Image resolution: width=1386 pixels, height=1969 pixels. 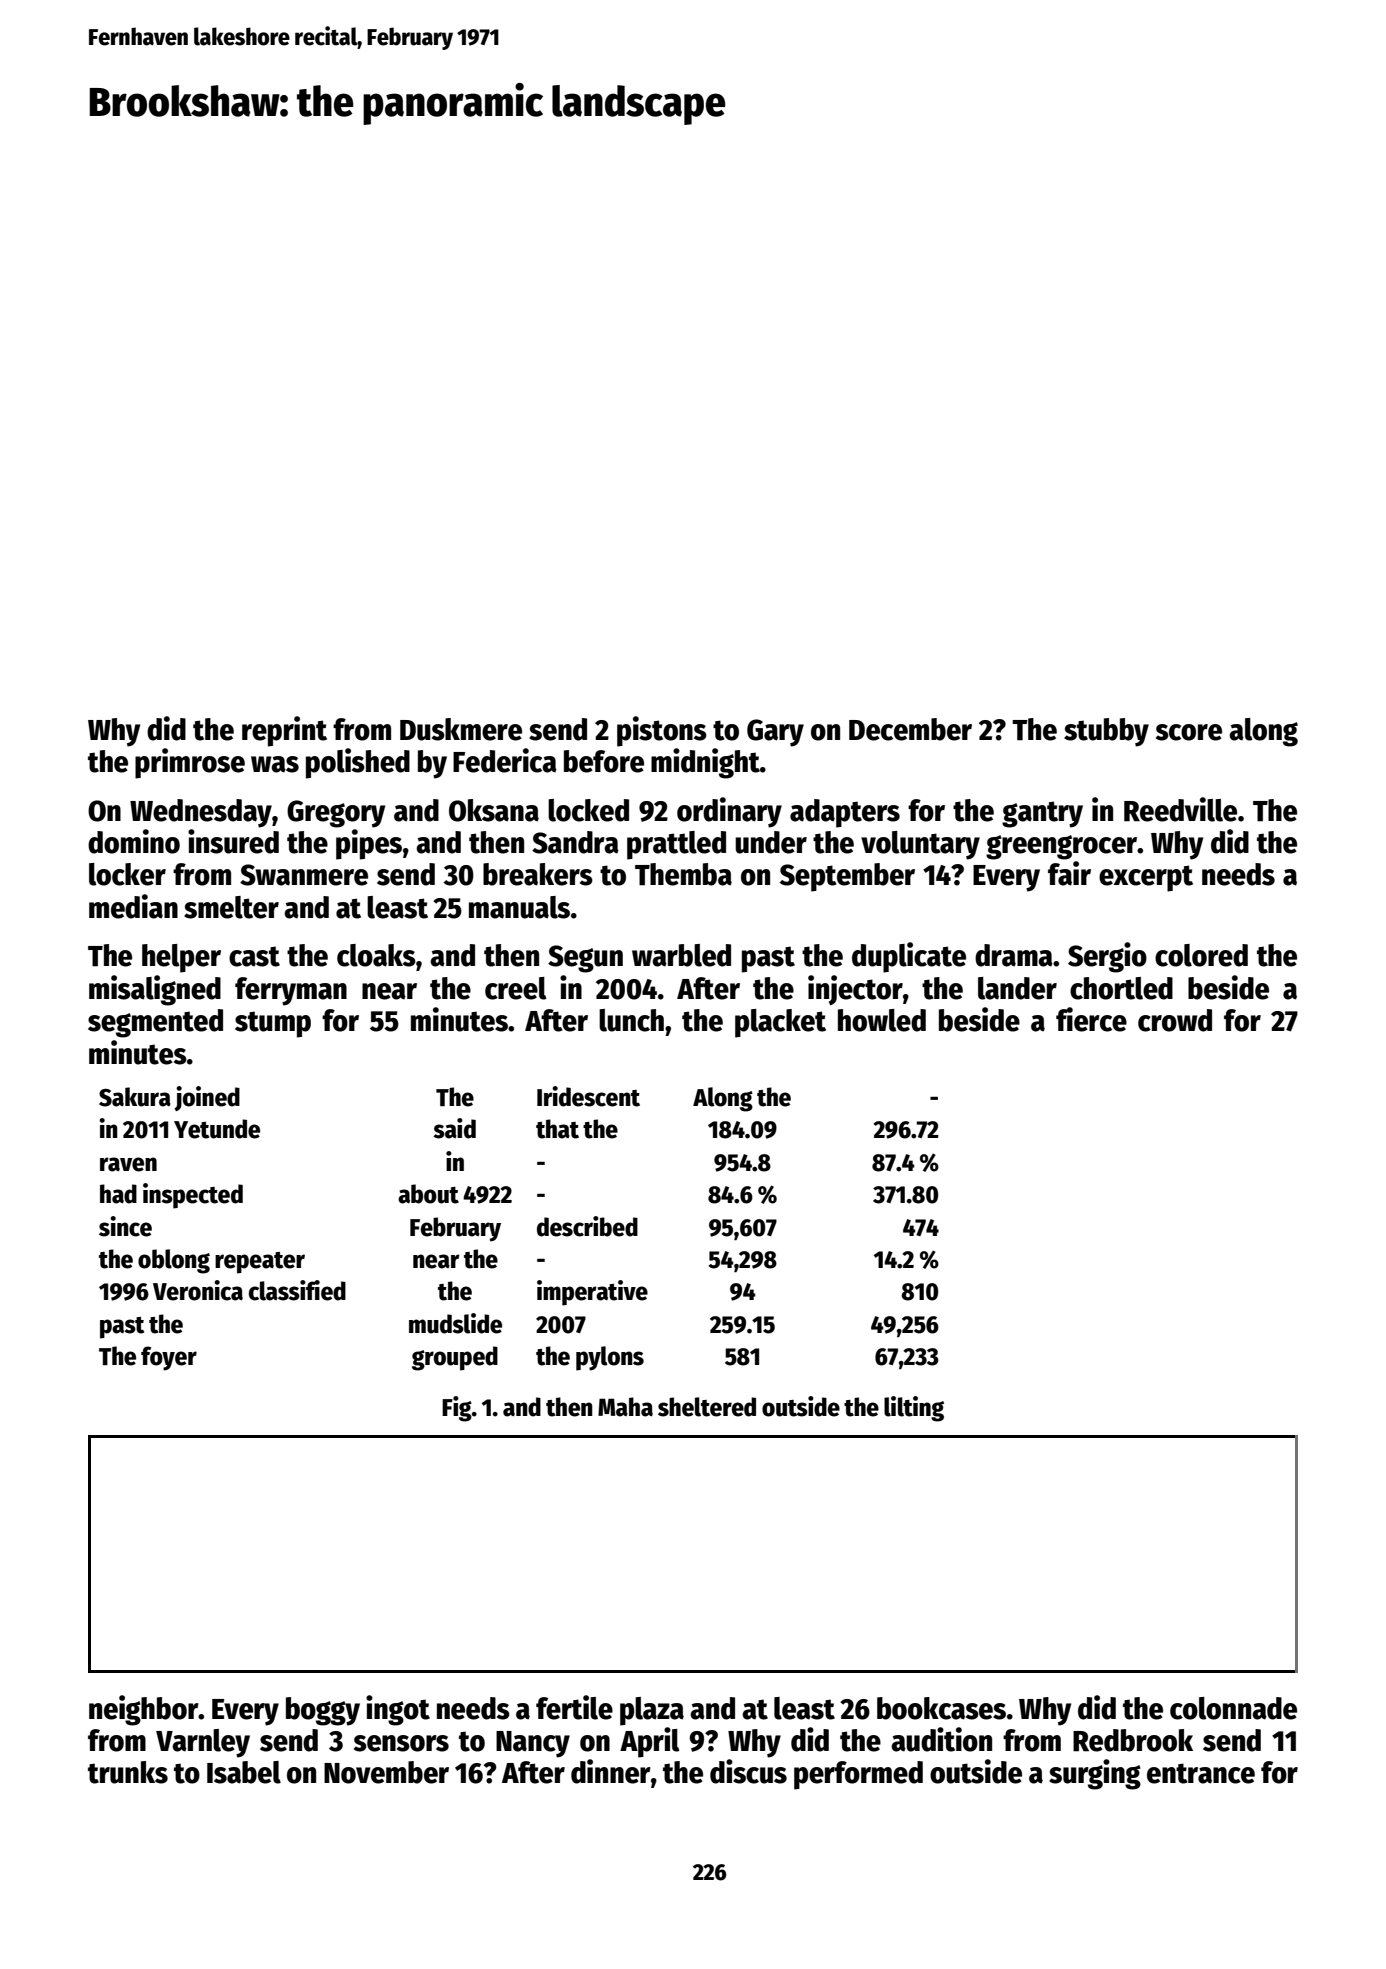 I want to click on ordinary, so click(x=729, y=812).
